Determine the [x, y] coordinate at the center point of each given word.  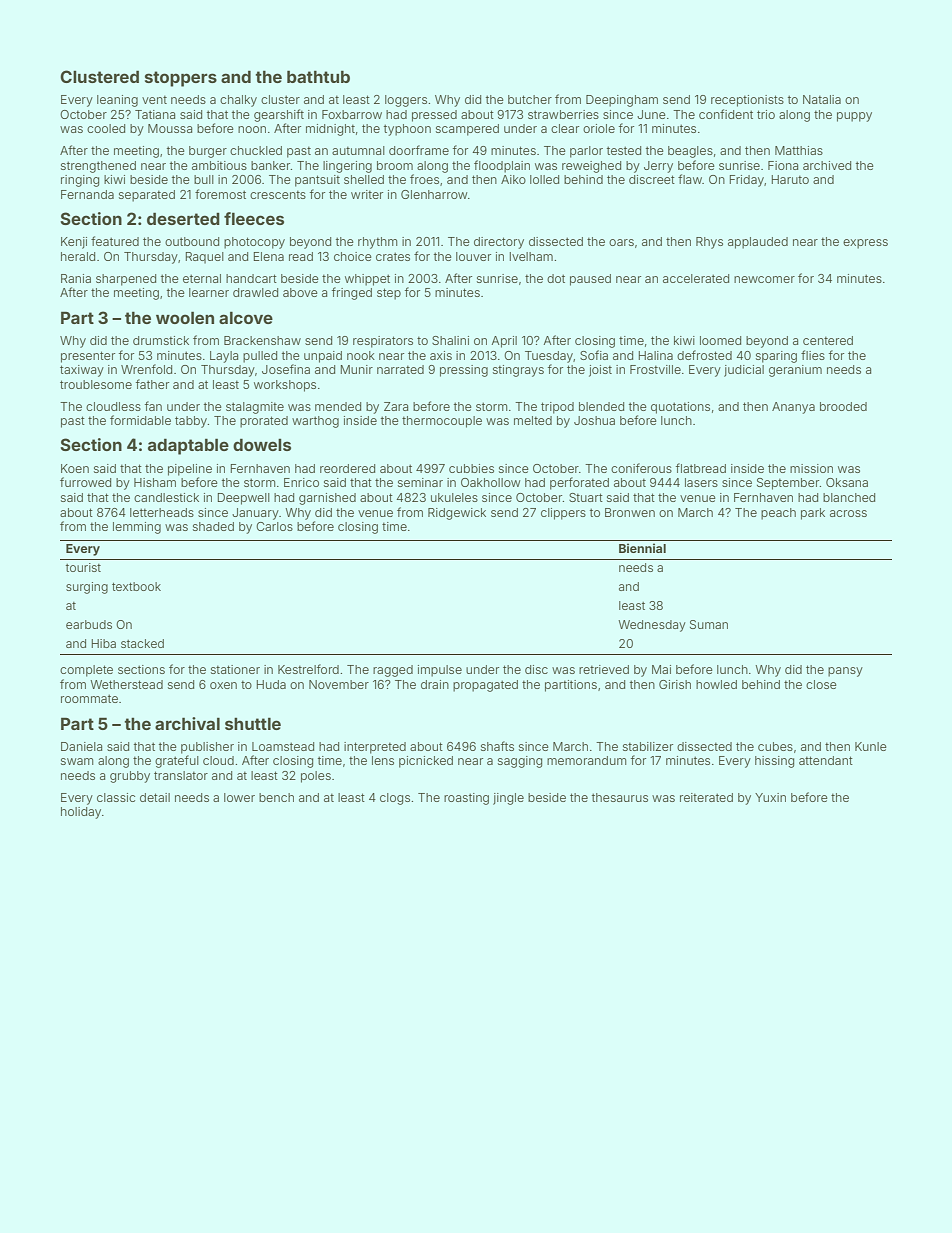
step [389, 294]
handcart [251, 278]
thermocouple [442, 422]
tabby [191, 422]
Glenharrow [434, 194]
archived [827, 165]
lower [239, 797]
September [788, 484]
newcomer [764, 279]
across [848, 513]
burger [208, 152]
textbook [136, 586]
